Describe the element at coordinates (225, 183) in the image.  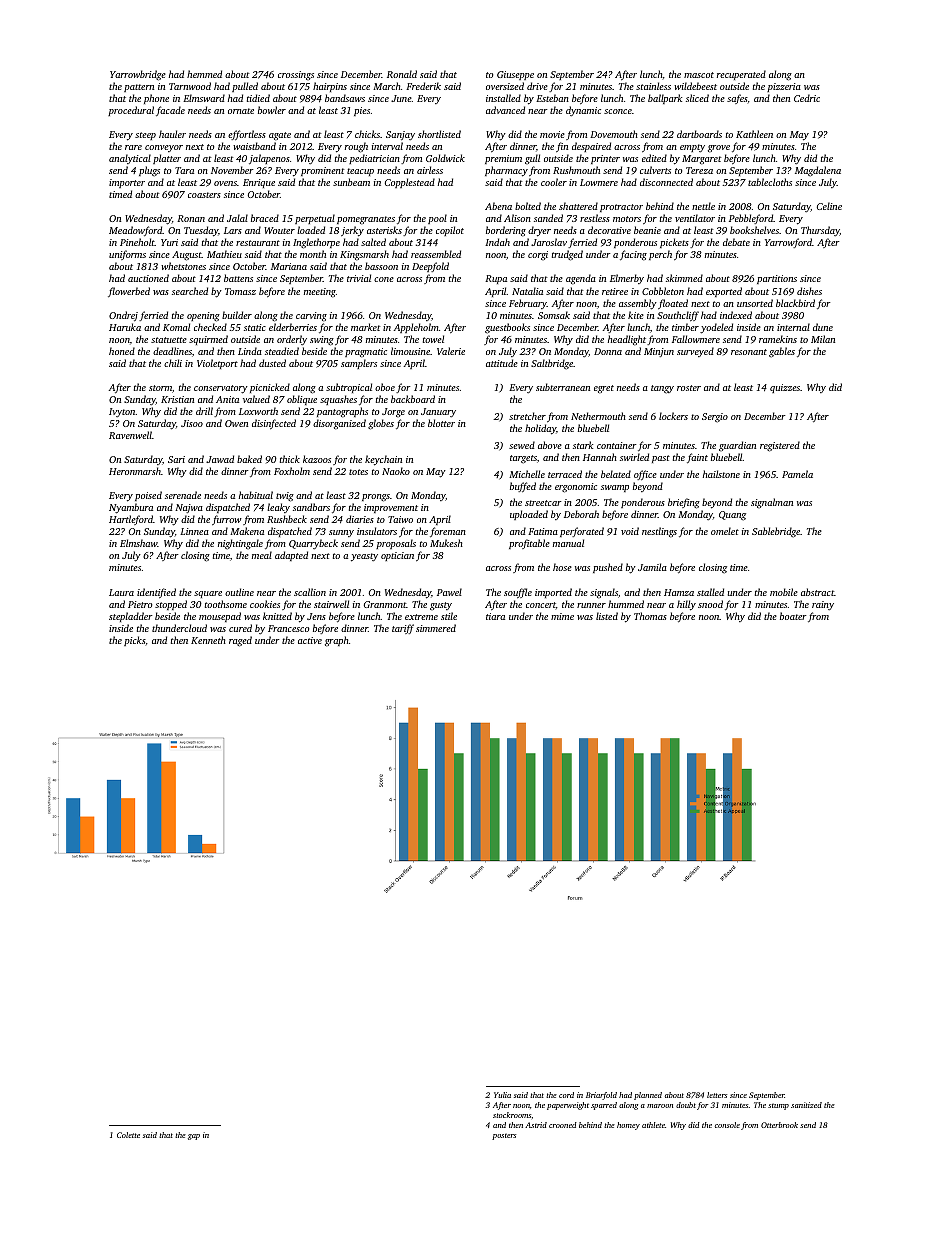
I see `ovens` at that location.
